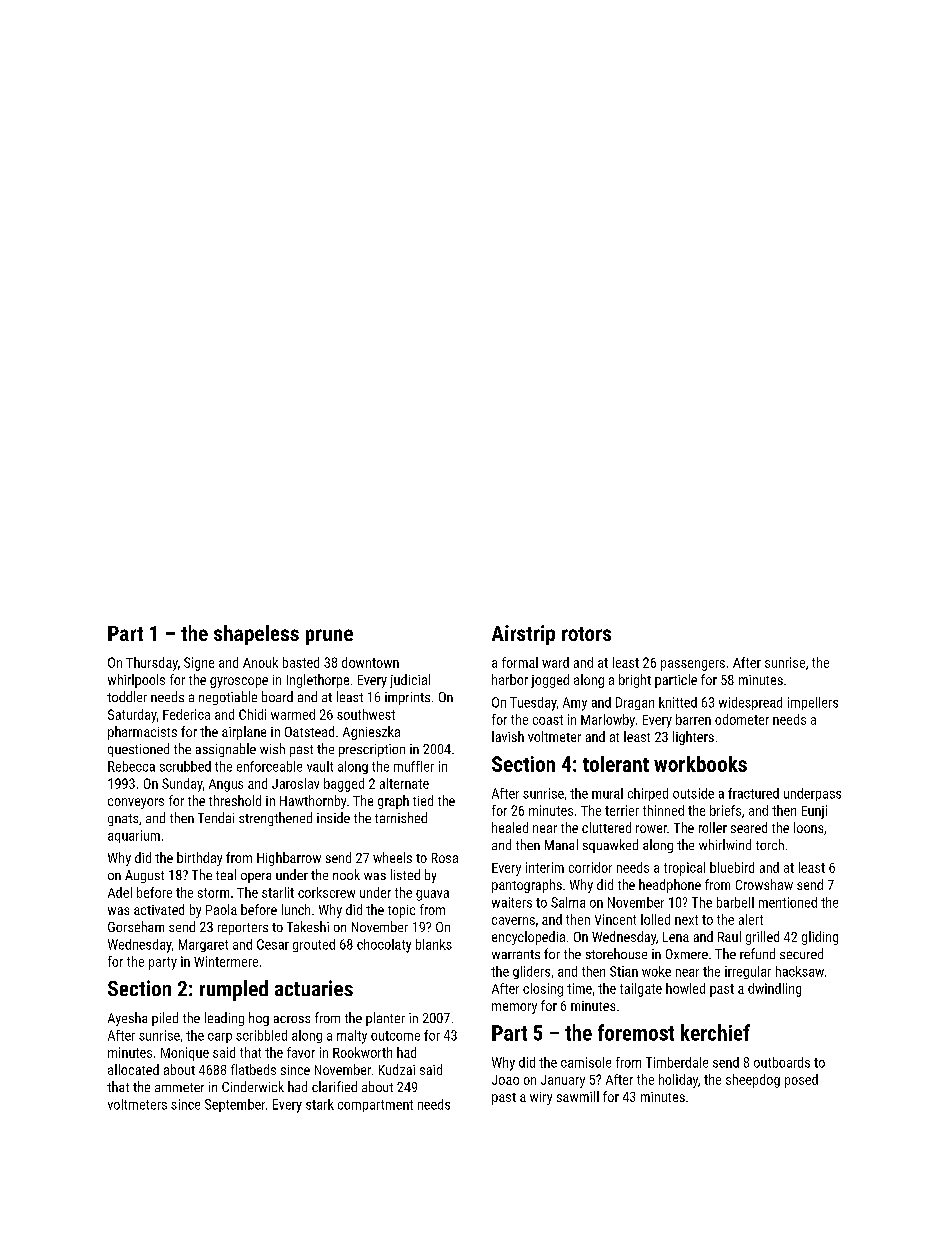 This document has width=952, height=1233. I want to click on rotors, so click(586, 634).
